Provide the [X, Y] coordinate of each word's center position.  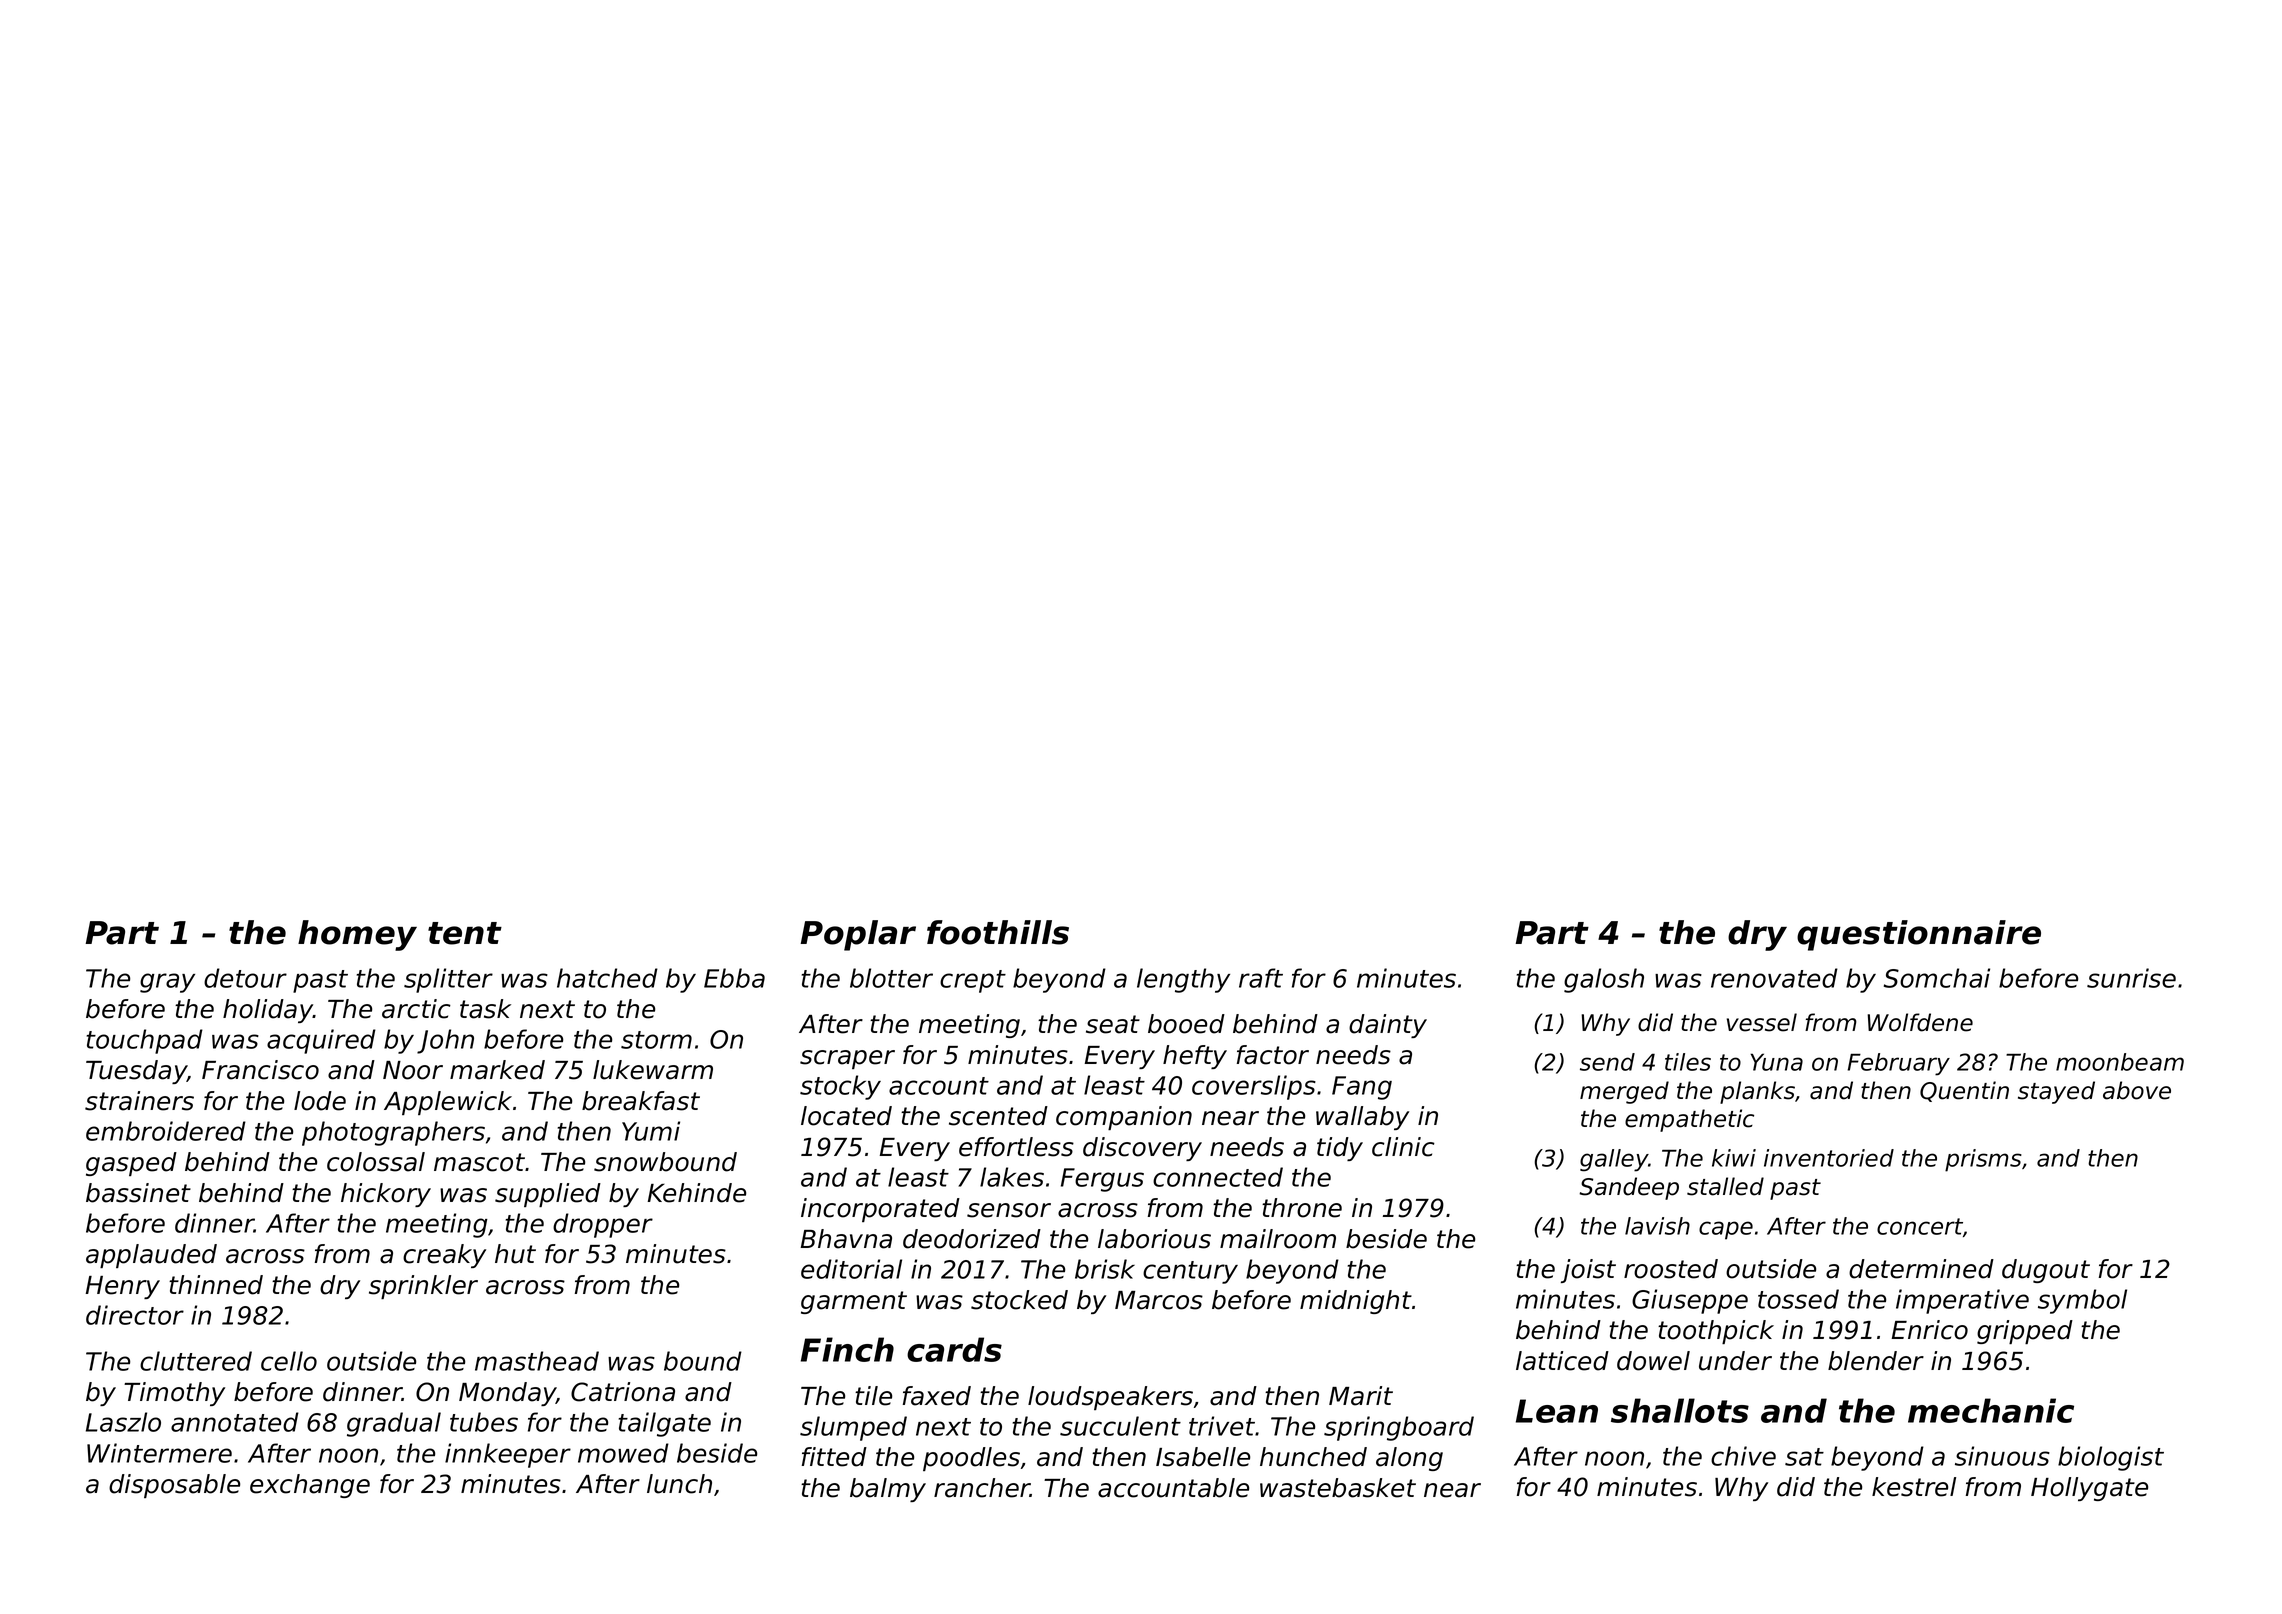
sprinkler [423, 1287]
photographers [393, 1133]
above [2137, 1090]
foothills [998, 932]
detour [245, 978]
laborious [1154, 1239]
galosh [1604, 980]
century [1190, 1272]
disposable [174, 1486]
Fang [1362, 1088]
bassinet [138, 1193]
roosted [1671, 1269]
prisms [1983, 1160]
